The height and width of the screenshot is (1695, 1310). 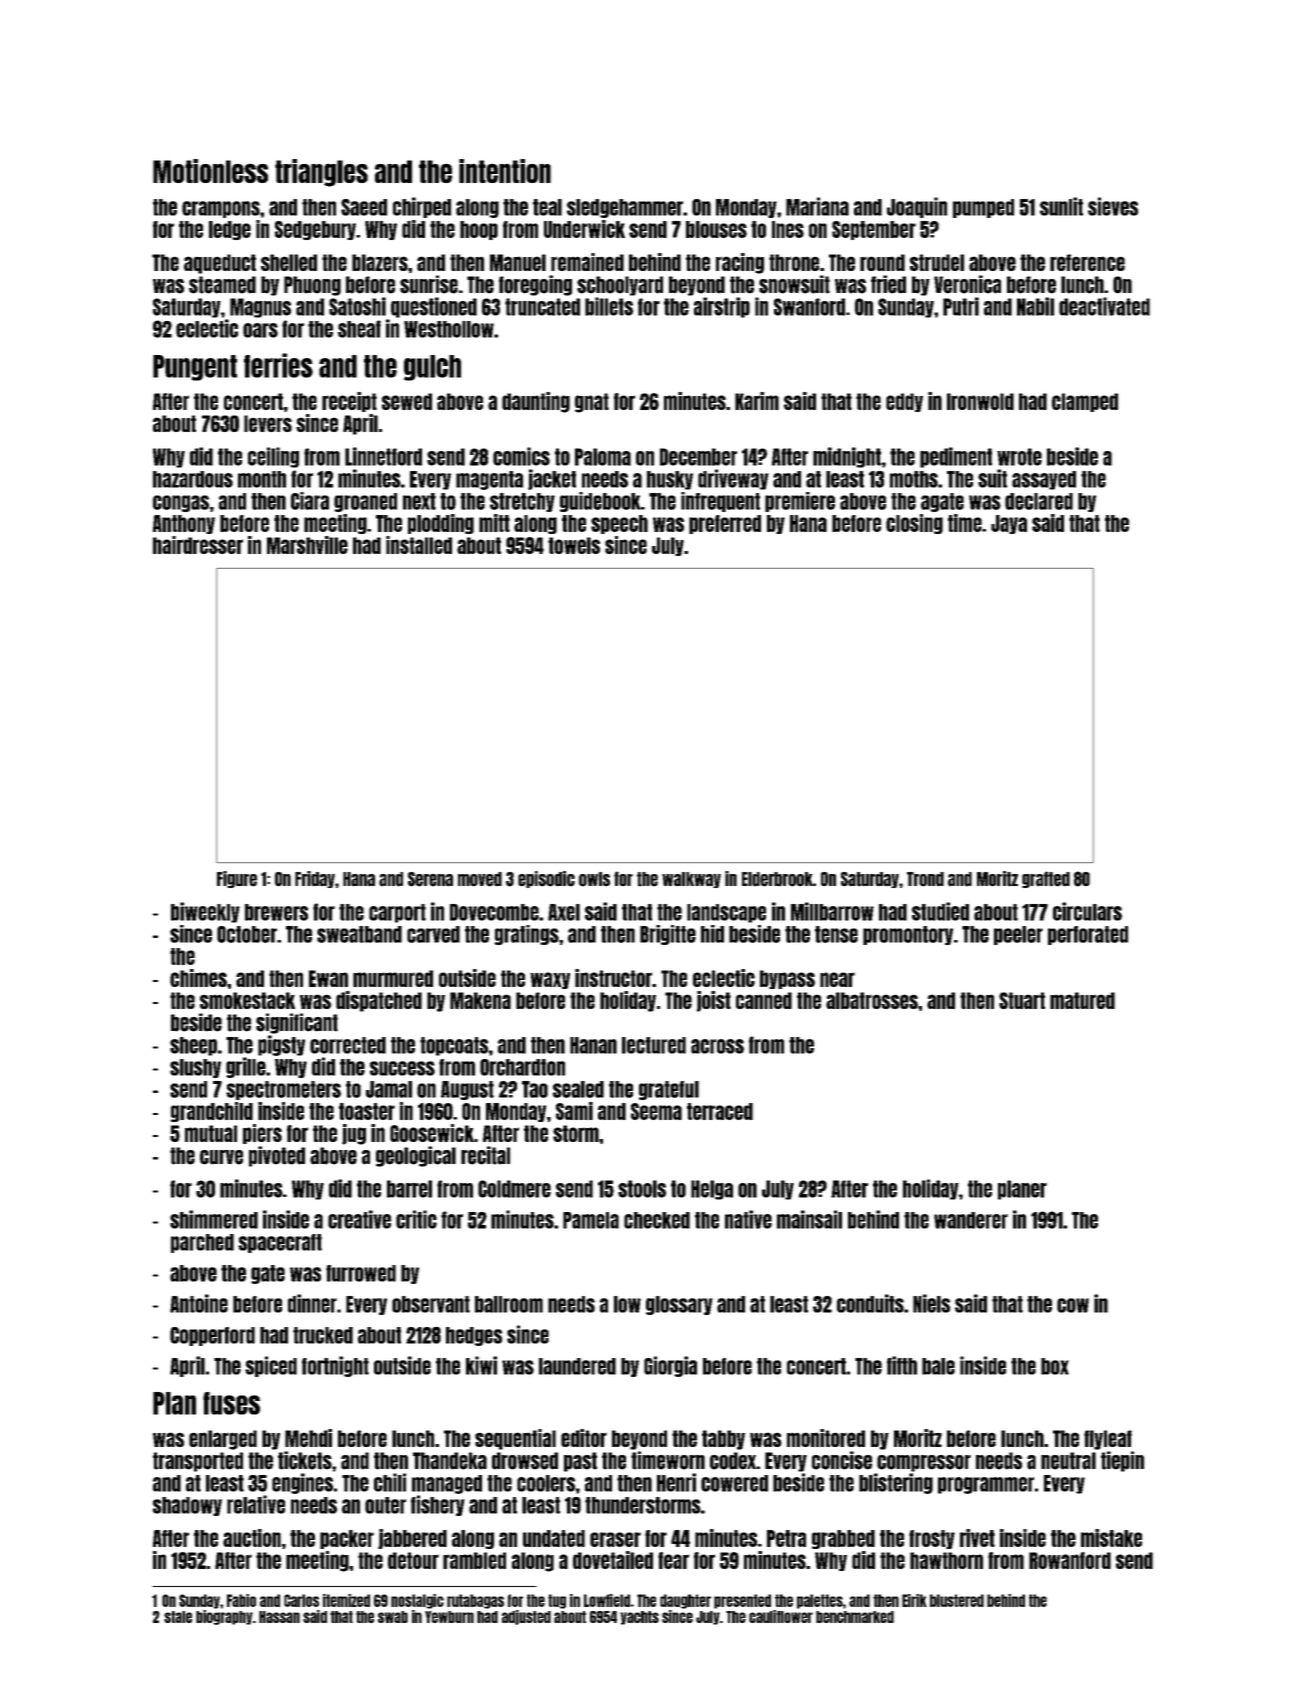 What do you see at coordinates (1046, 879) in the screenshot?
I see `grafted` at bounding box center [1046, 879].
